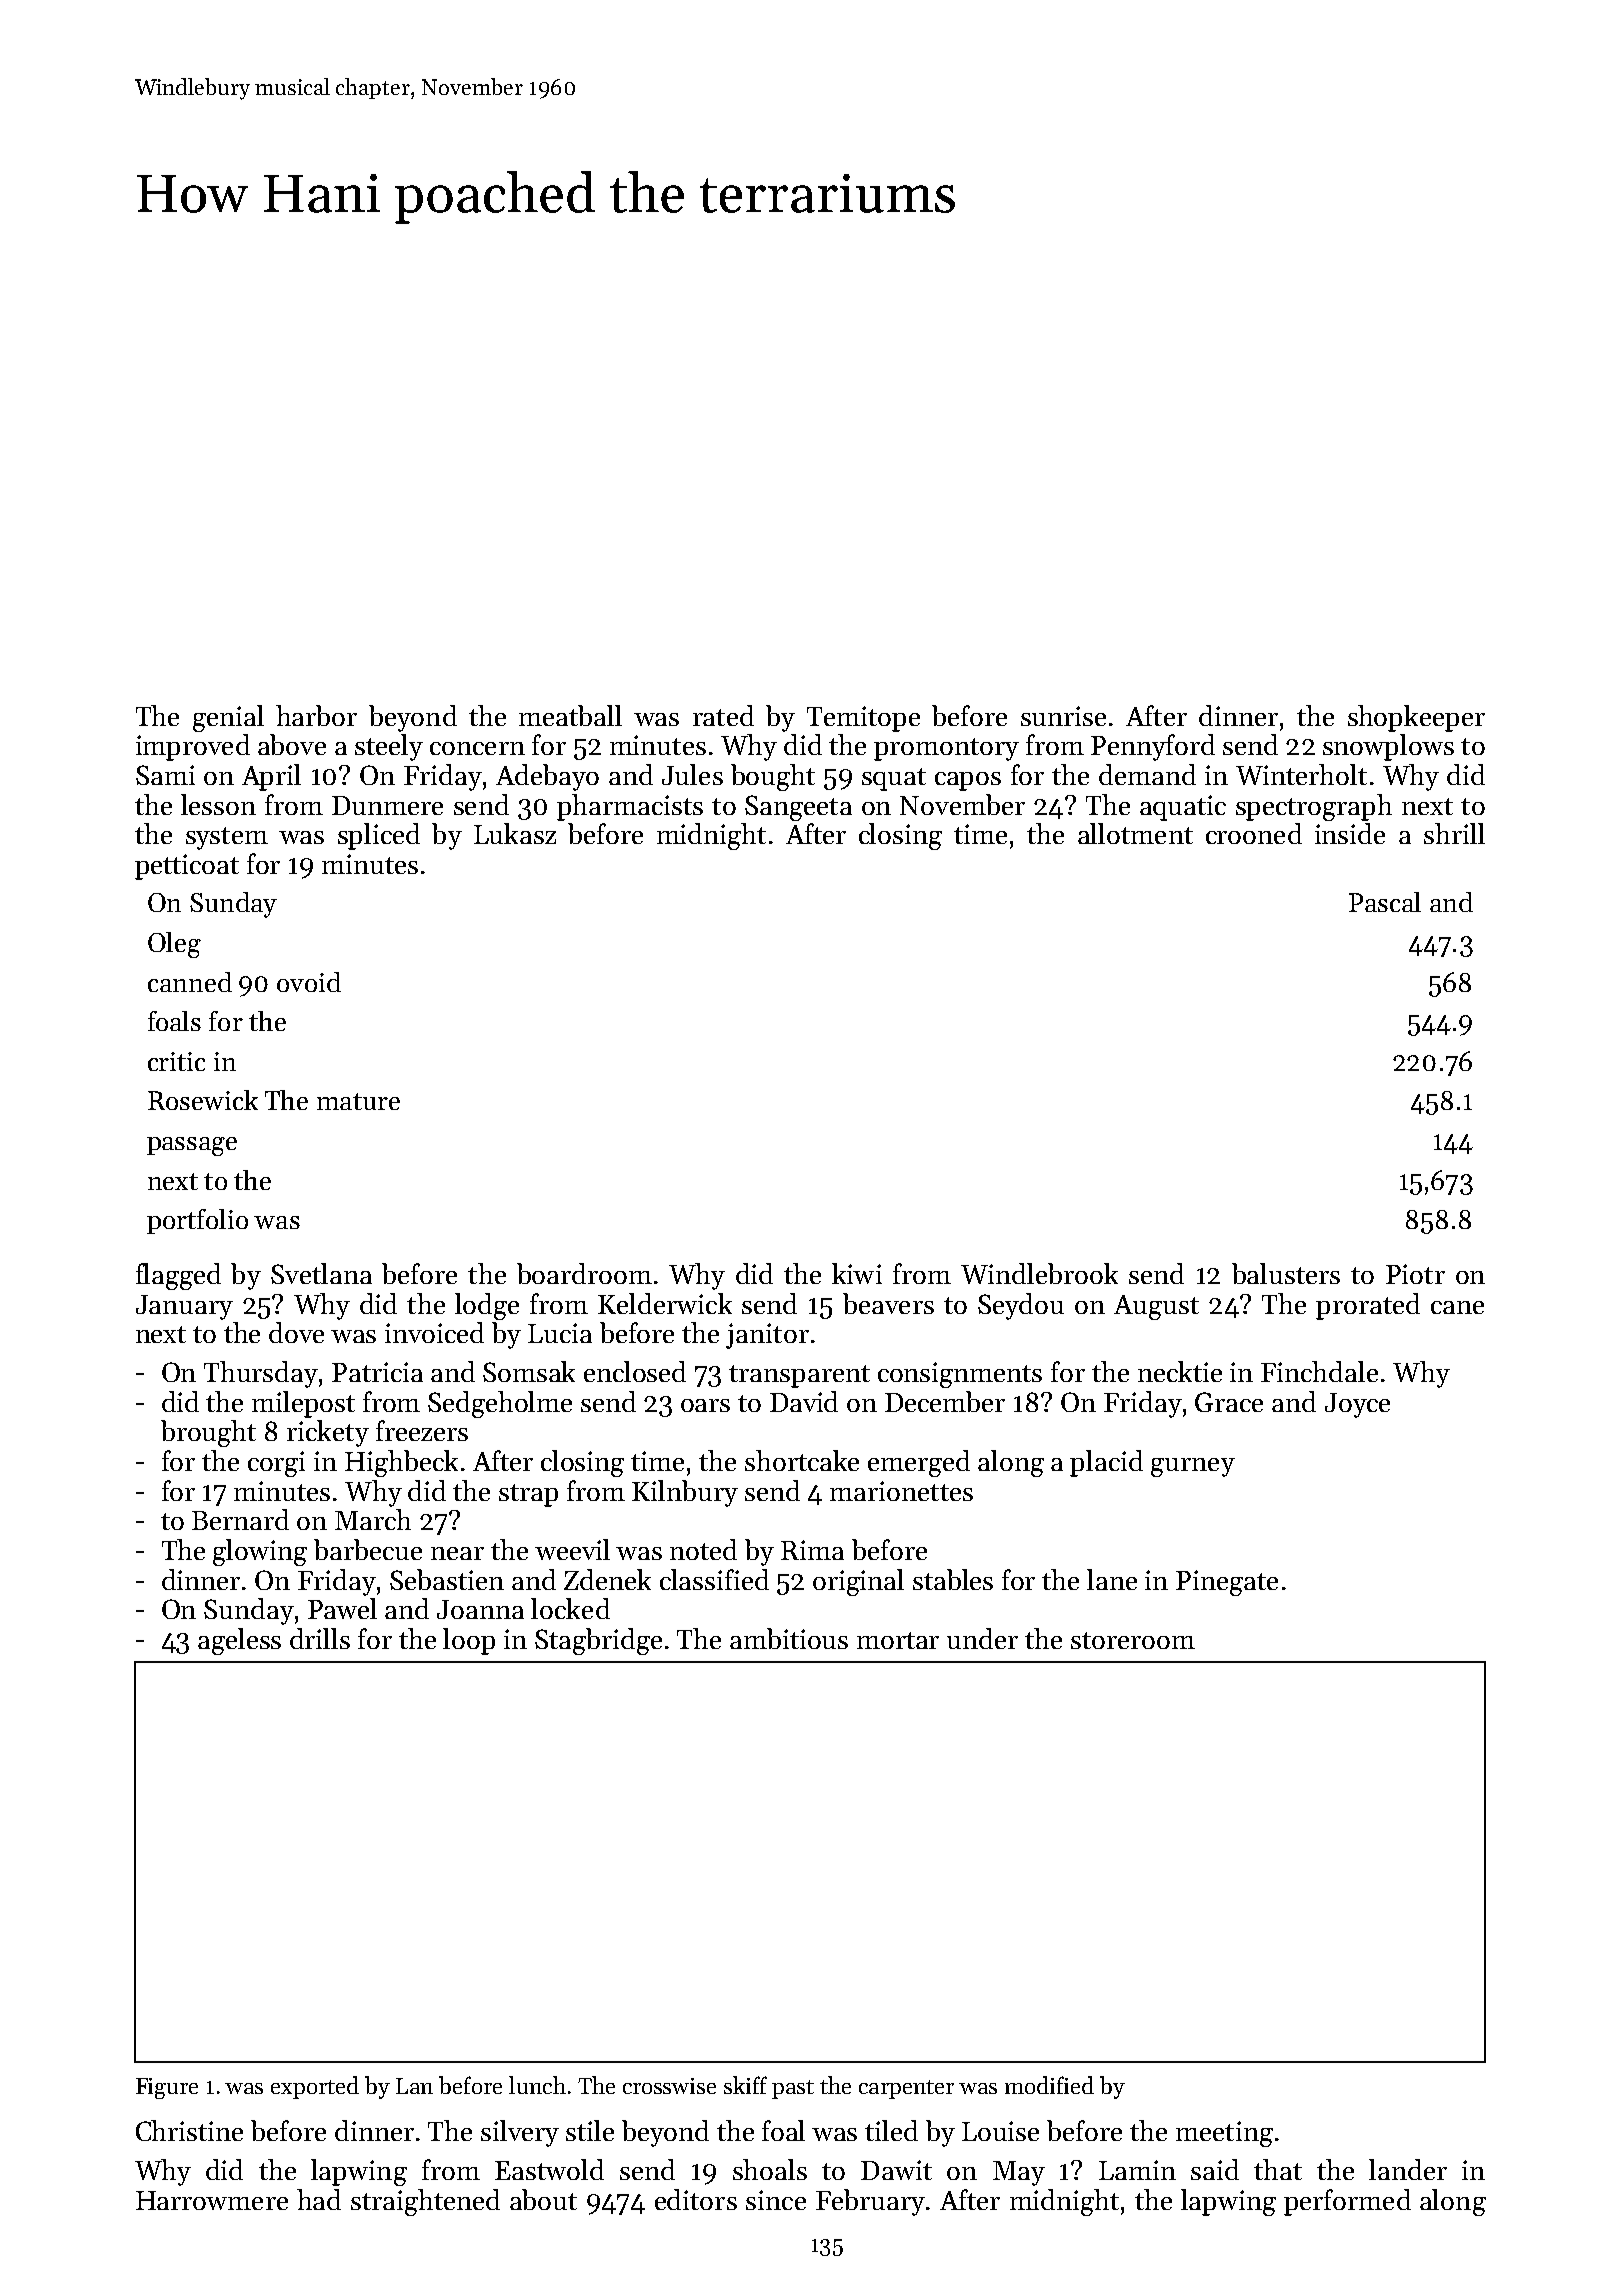 Image resolution: width=1620 pixels, height=2292 pixels. I want to click on marionettes, so click(901, 1491).
